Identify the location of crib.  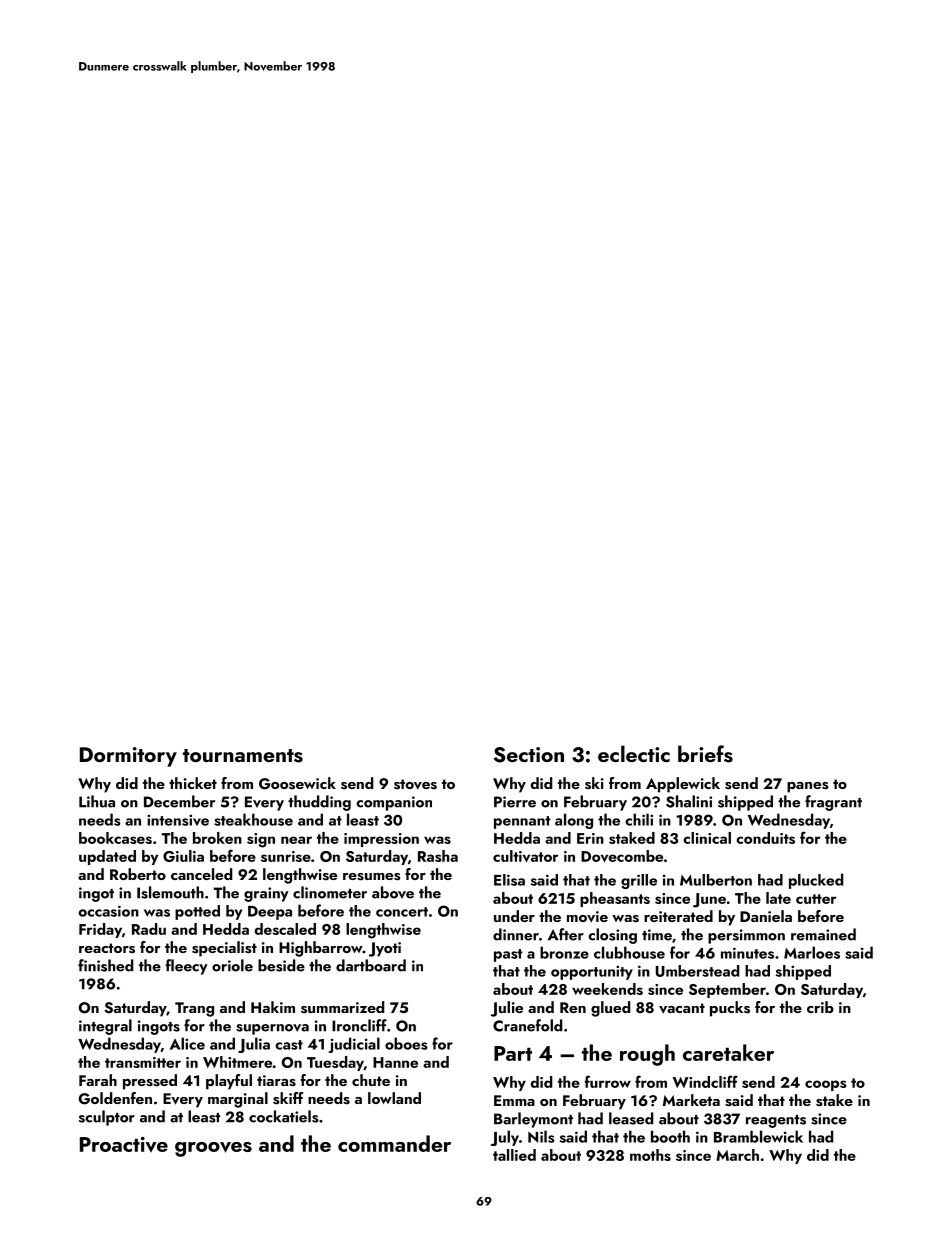
(820, 1007).
